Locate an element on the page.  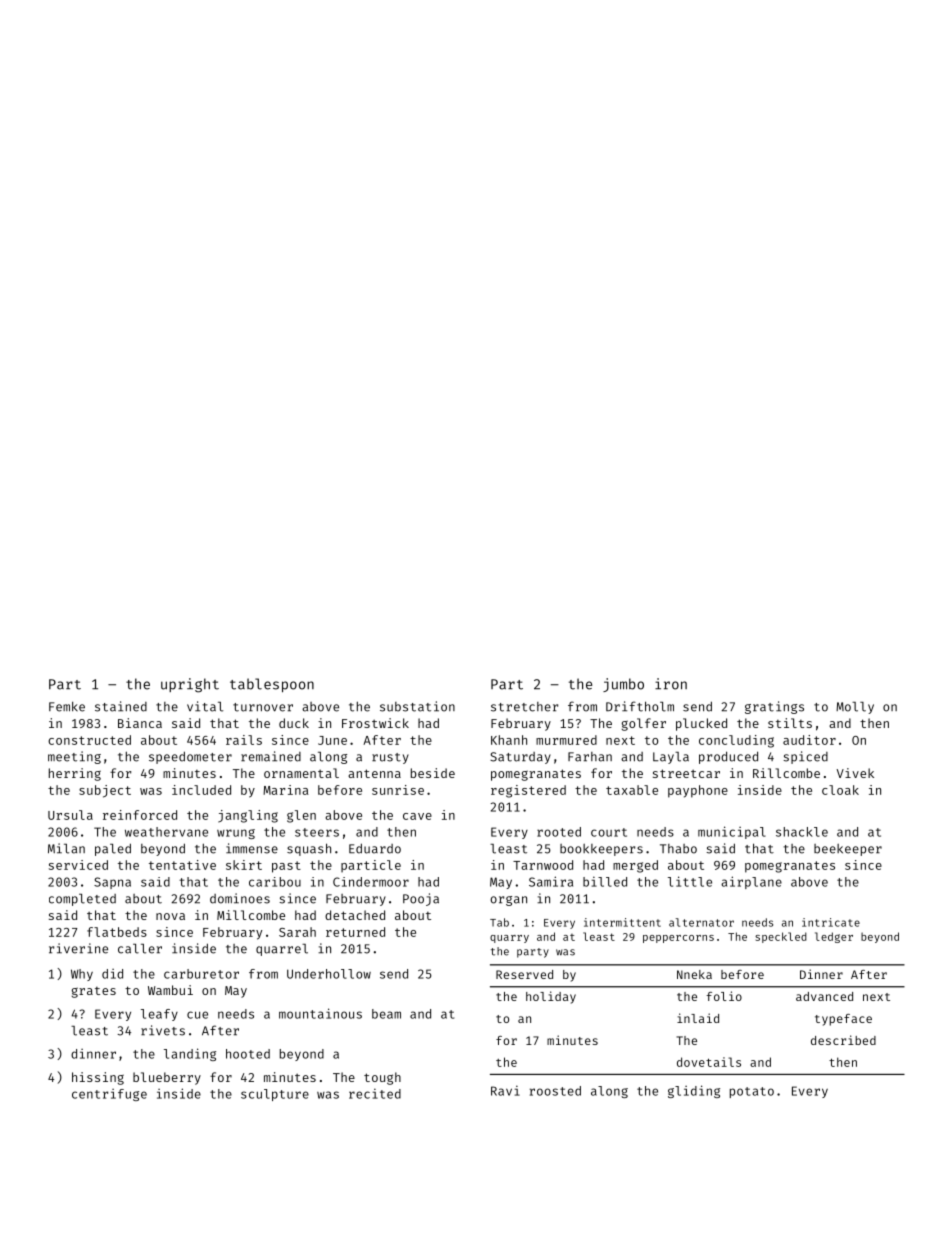
alternator is located at coordinates (701, 922).
